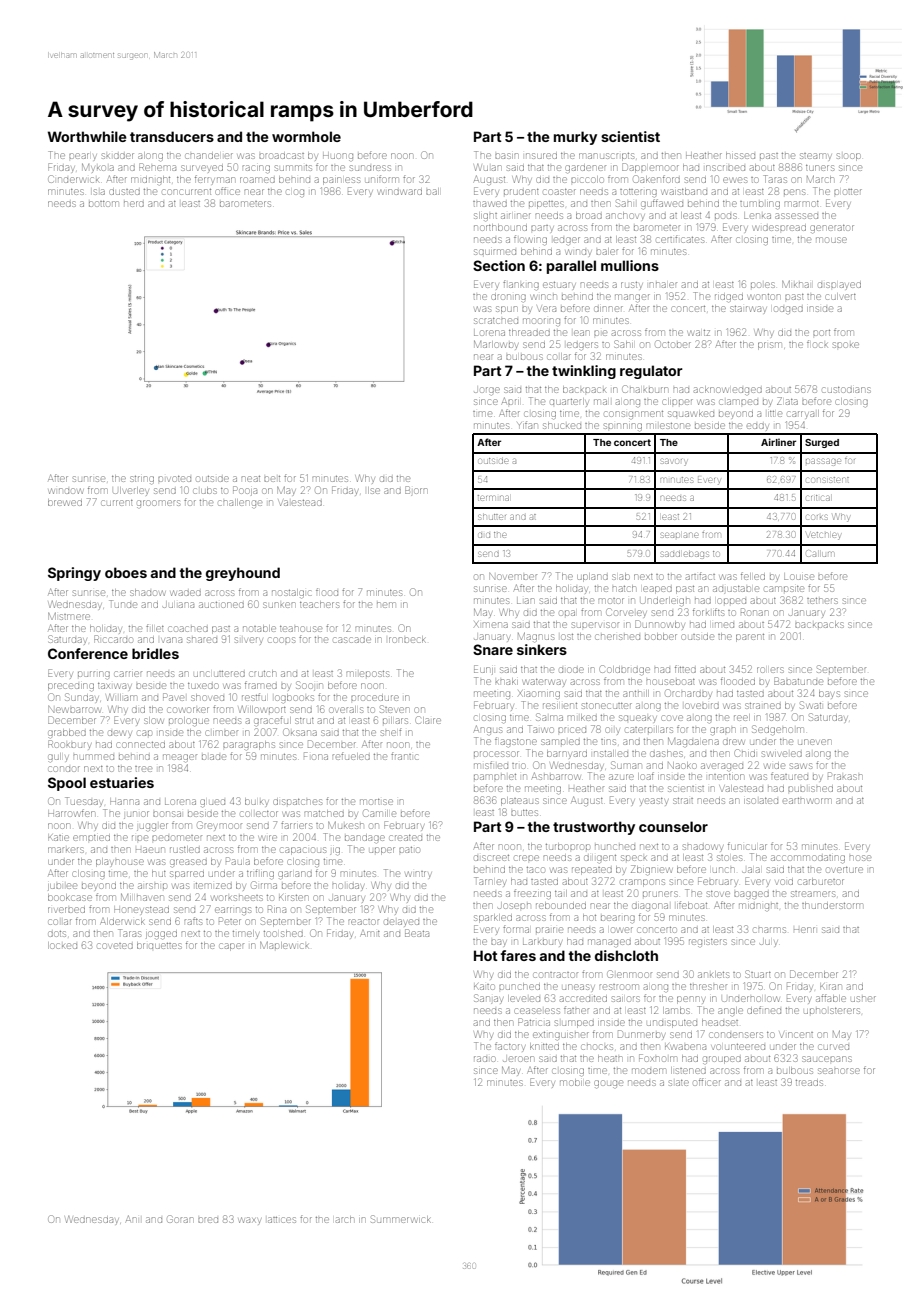  I want to click on sparred, so click(187, 875).
